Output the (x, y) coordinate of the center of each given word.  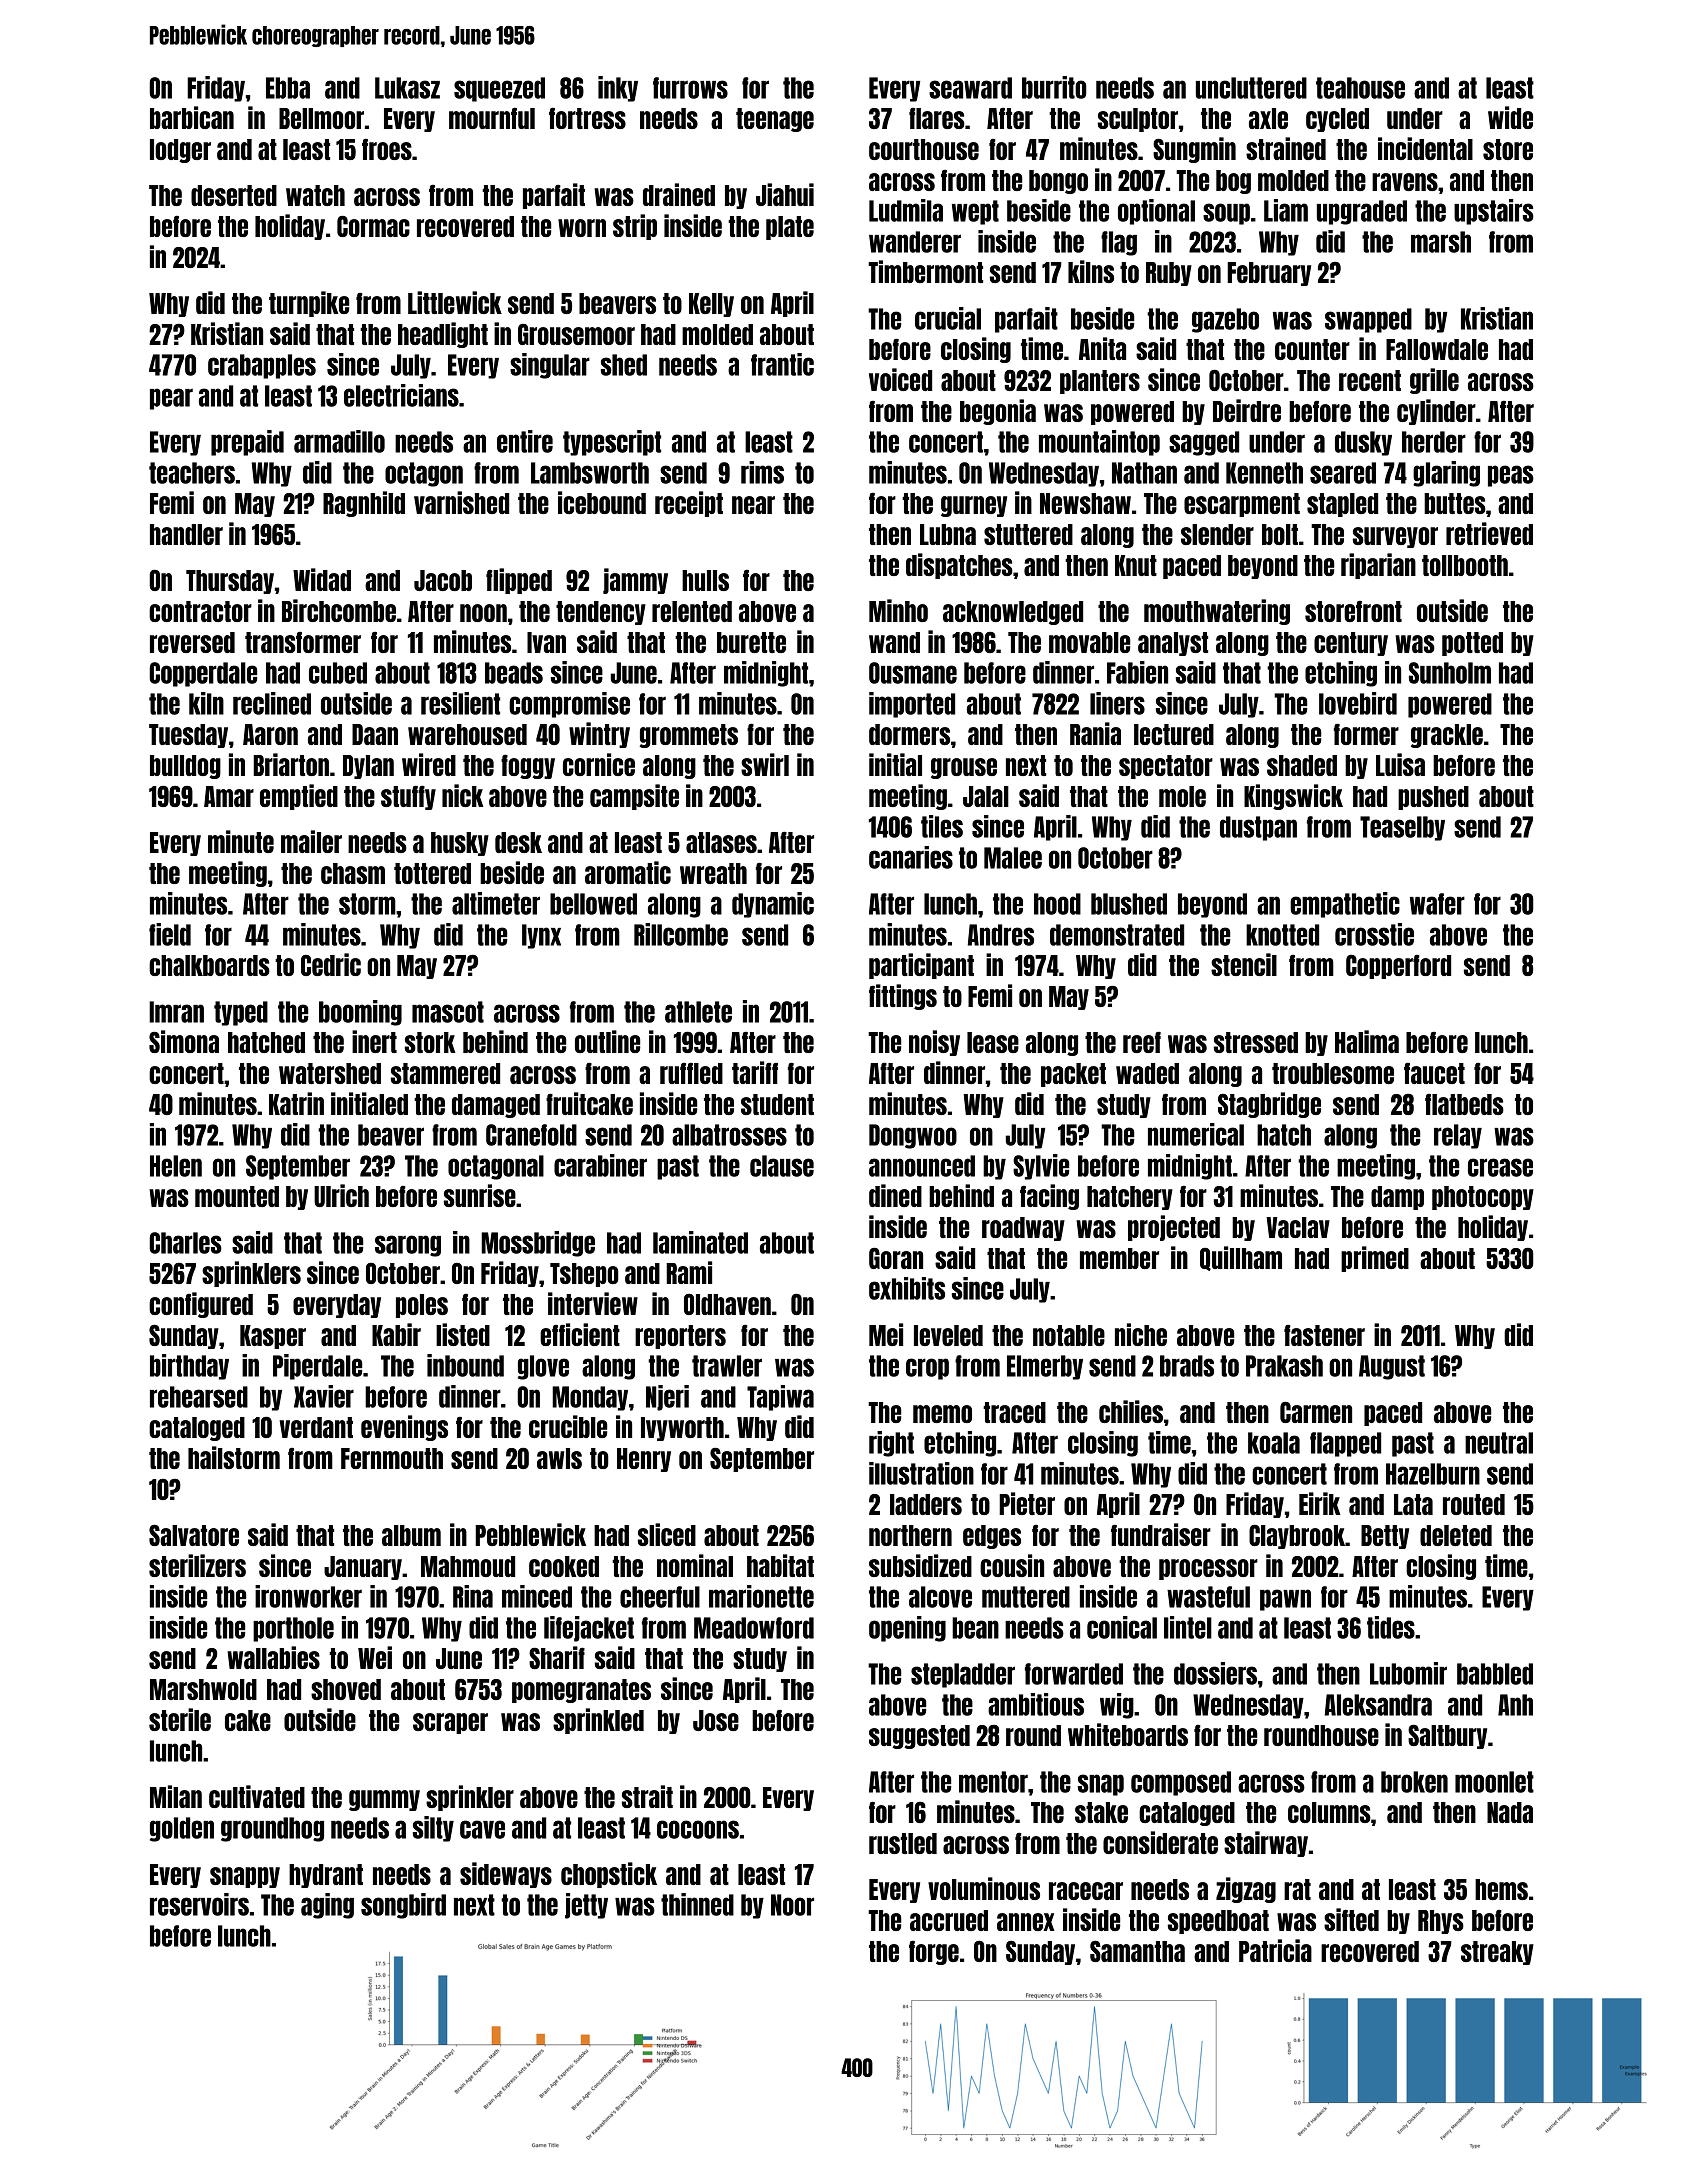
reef (1142, 1042)
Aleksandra (1378, 1705)
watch (315, 195)
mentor (993, 1782)
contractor (200, 611)
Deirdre (1247, 410)
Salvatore (194, 1535)
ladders (926, 1504)
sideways (506, 1875)
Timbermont (925, 271)
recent (1370, 380)
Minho (898, 610)
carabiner (600, 1165)
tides (1391, 1627)
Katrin (296, 1103)
